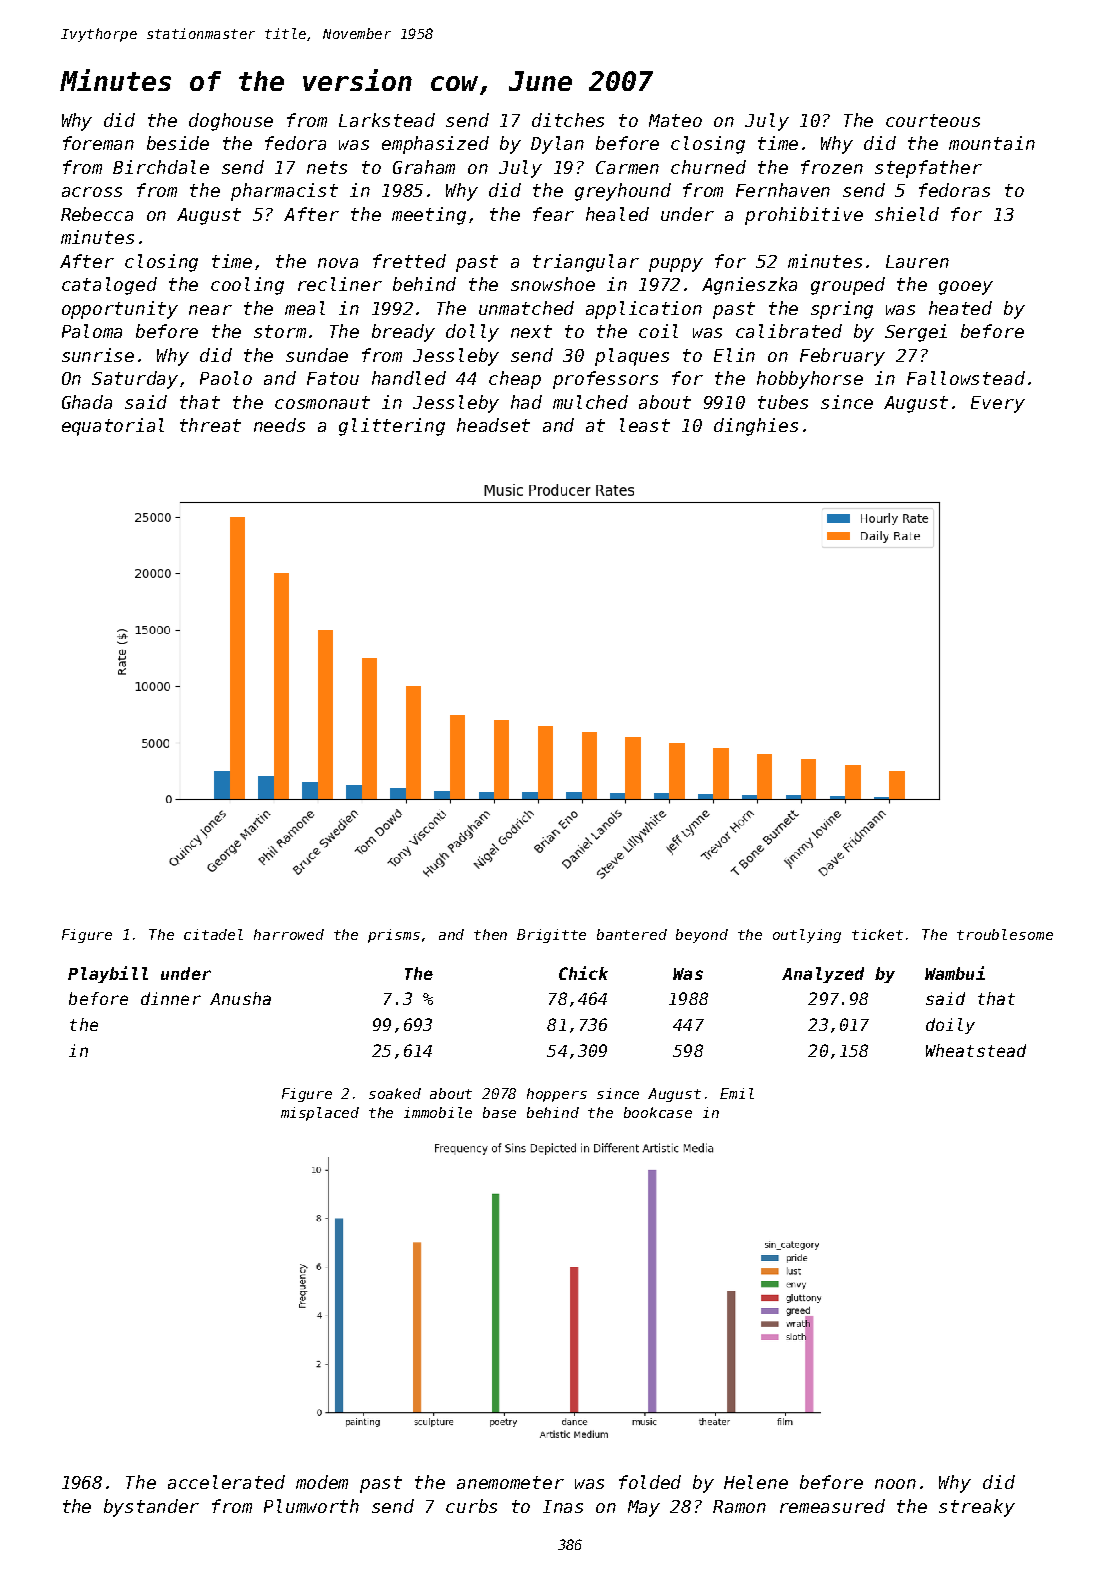  Describe the element at coordinates (933, 120) in the screenshot. I see `courteous` at that location.
